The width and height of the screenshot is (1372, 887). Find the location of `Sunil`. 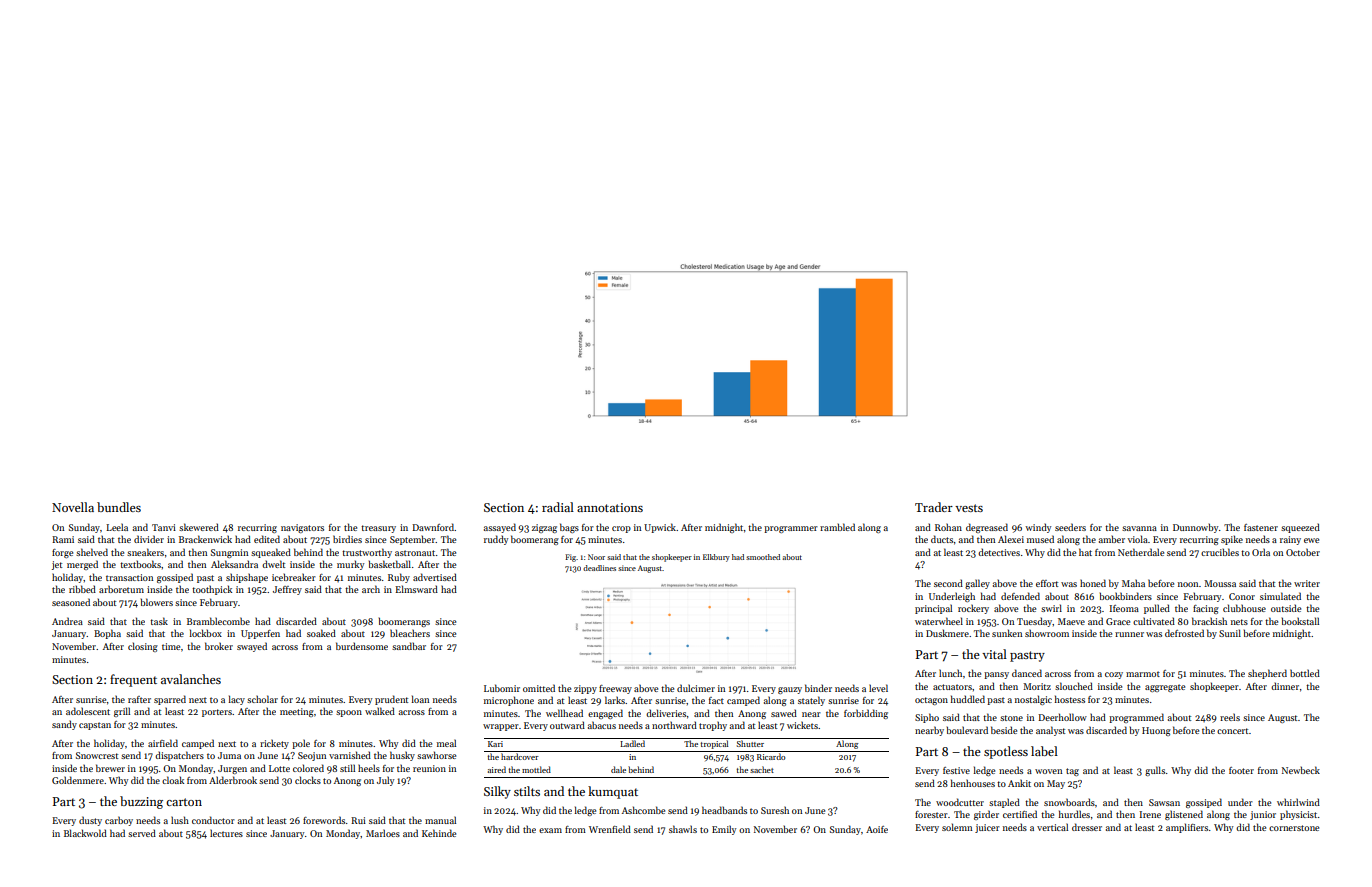

Sunil is located at coordinates (1230, 633).
